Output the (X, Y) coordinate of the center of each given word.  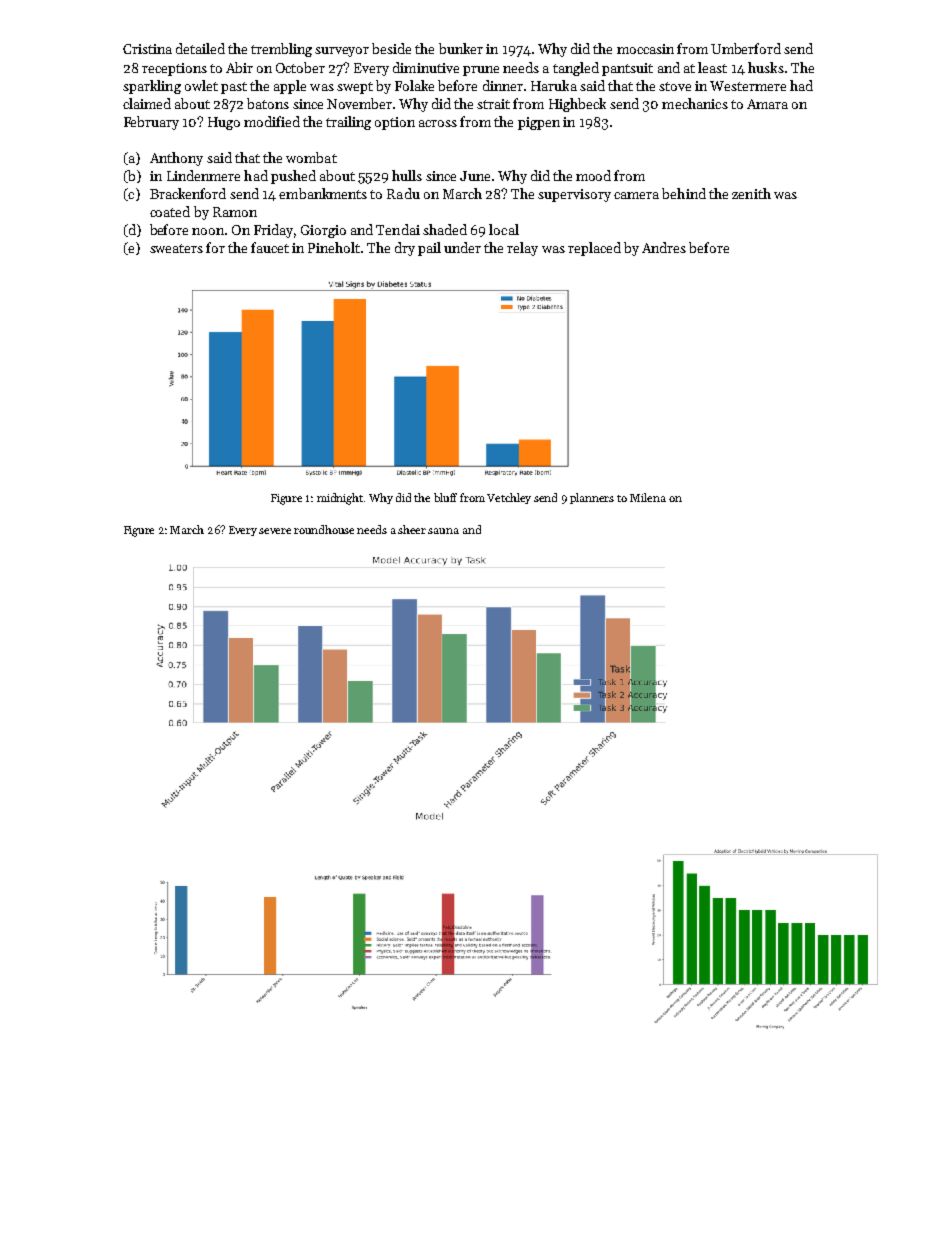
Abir (239, 67)
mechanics (695, 103)
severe (275, 531)
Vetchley (509, 498)
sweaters (176, 248)
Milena (648, 497)
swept (355, 88)
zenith (751, 193)
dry (405, 249)
